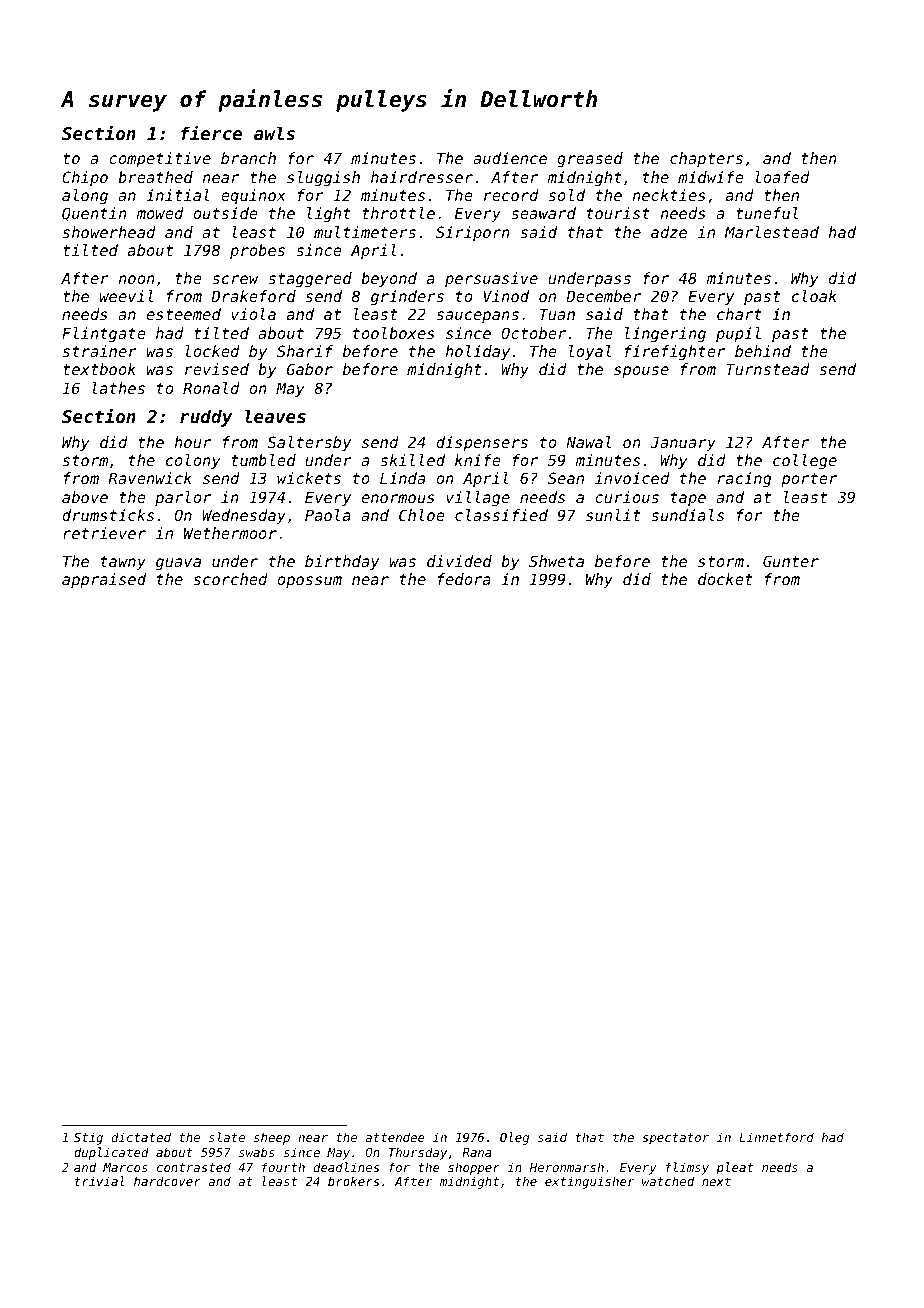 The height and width of the screenshot is (1308, 924). What do you see at coordinates (217, 369) in the screenshot?
I see `revised` at bounding box center [217, 369].
